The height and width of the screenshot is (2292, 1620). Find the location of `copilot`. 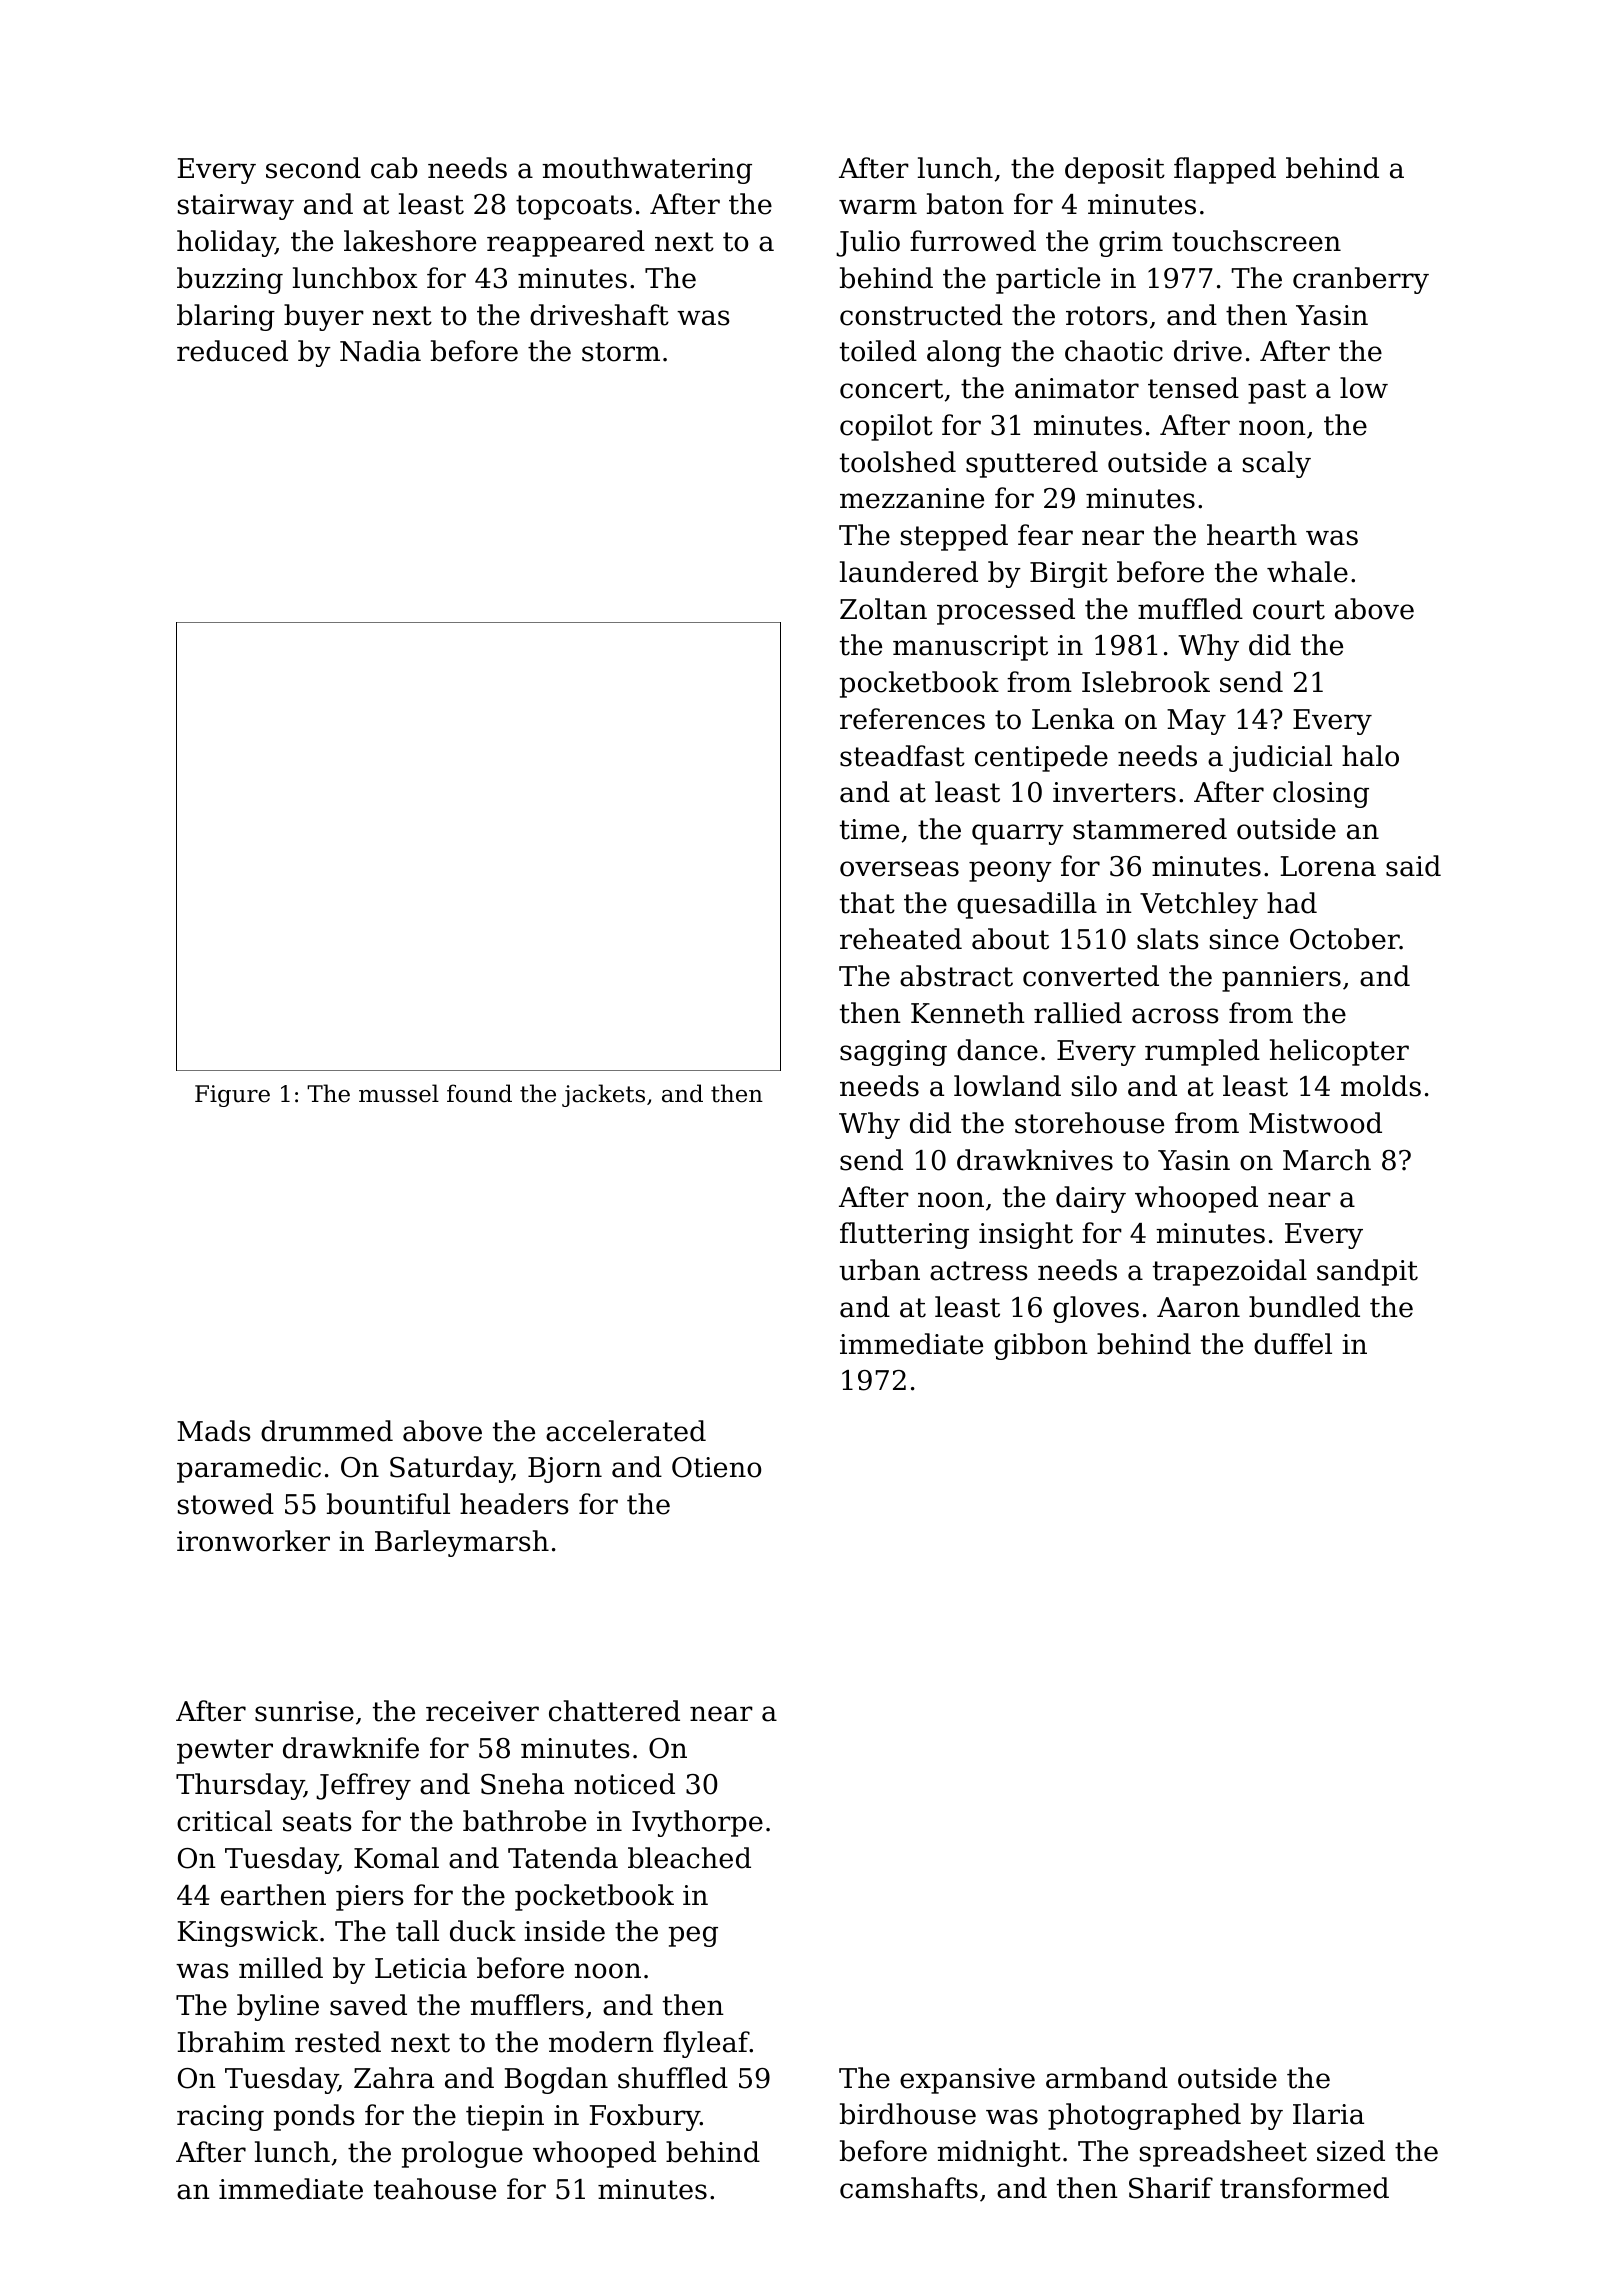

copilot is located at coordinates (886, 427).
